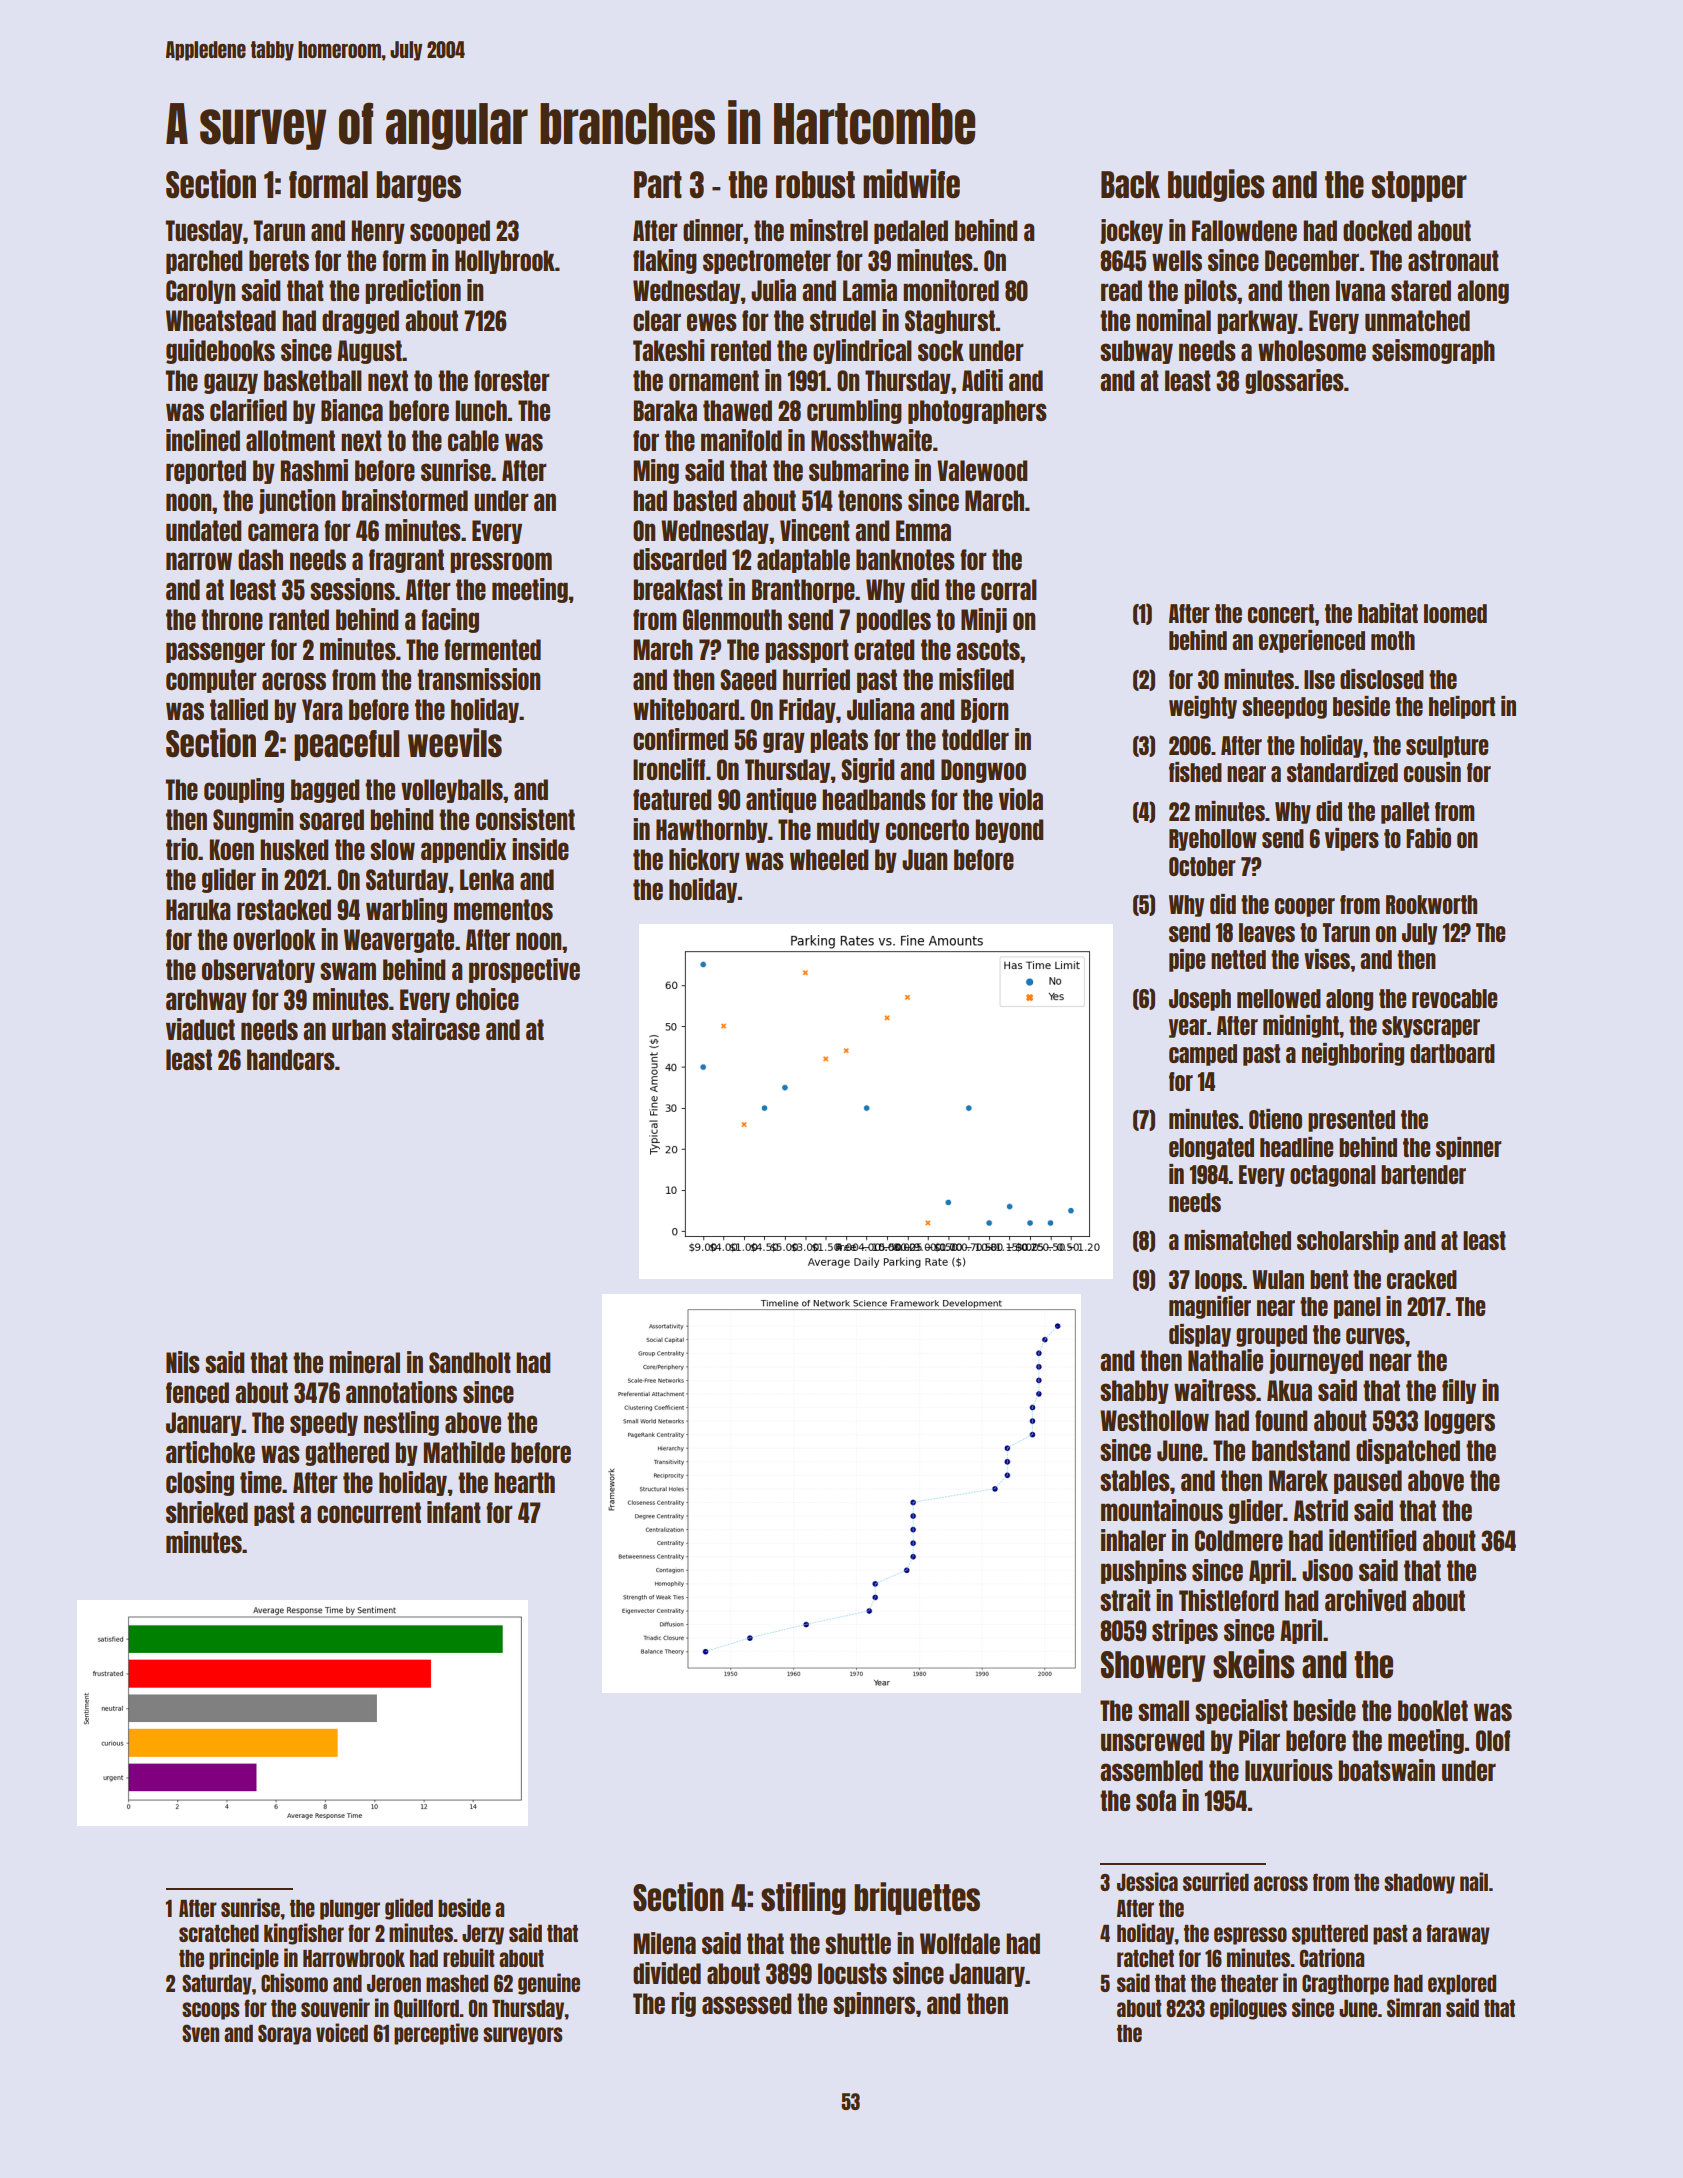 This document has height=2178, width=1683. What do you see at coordinates (524, 970) in the document?
I see `prospective` at bounding box center [524, 970].
